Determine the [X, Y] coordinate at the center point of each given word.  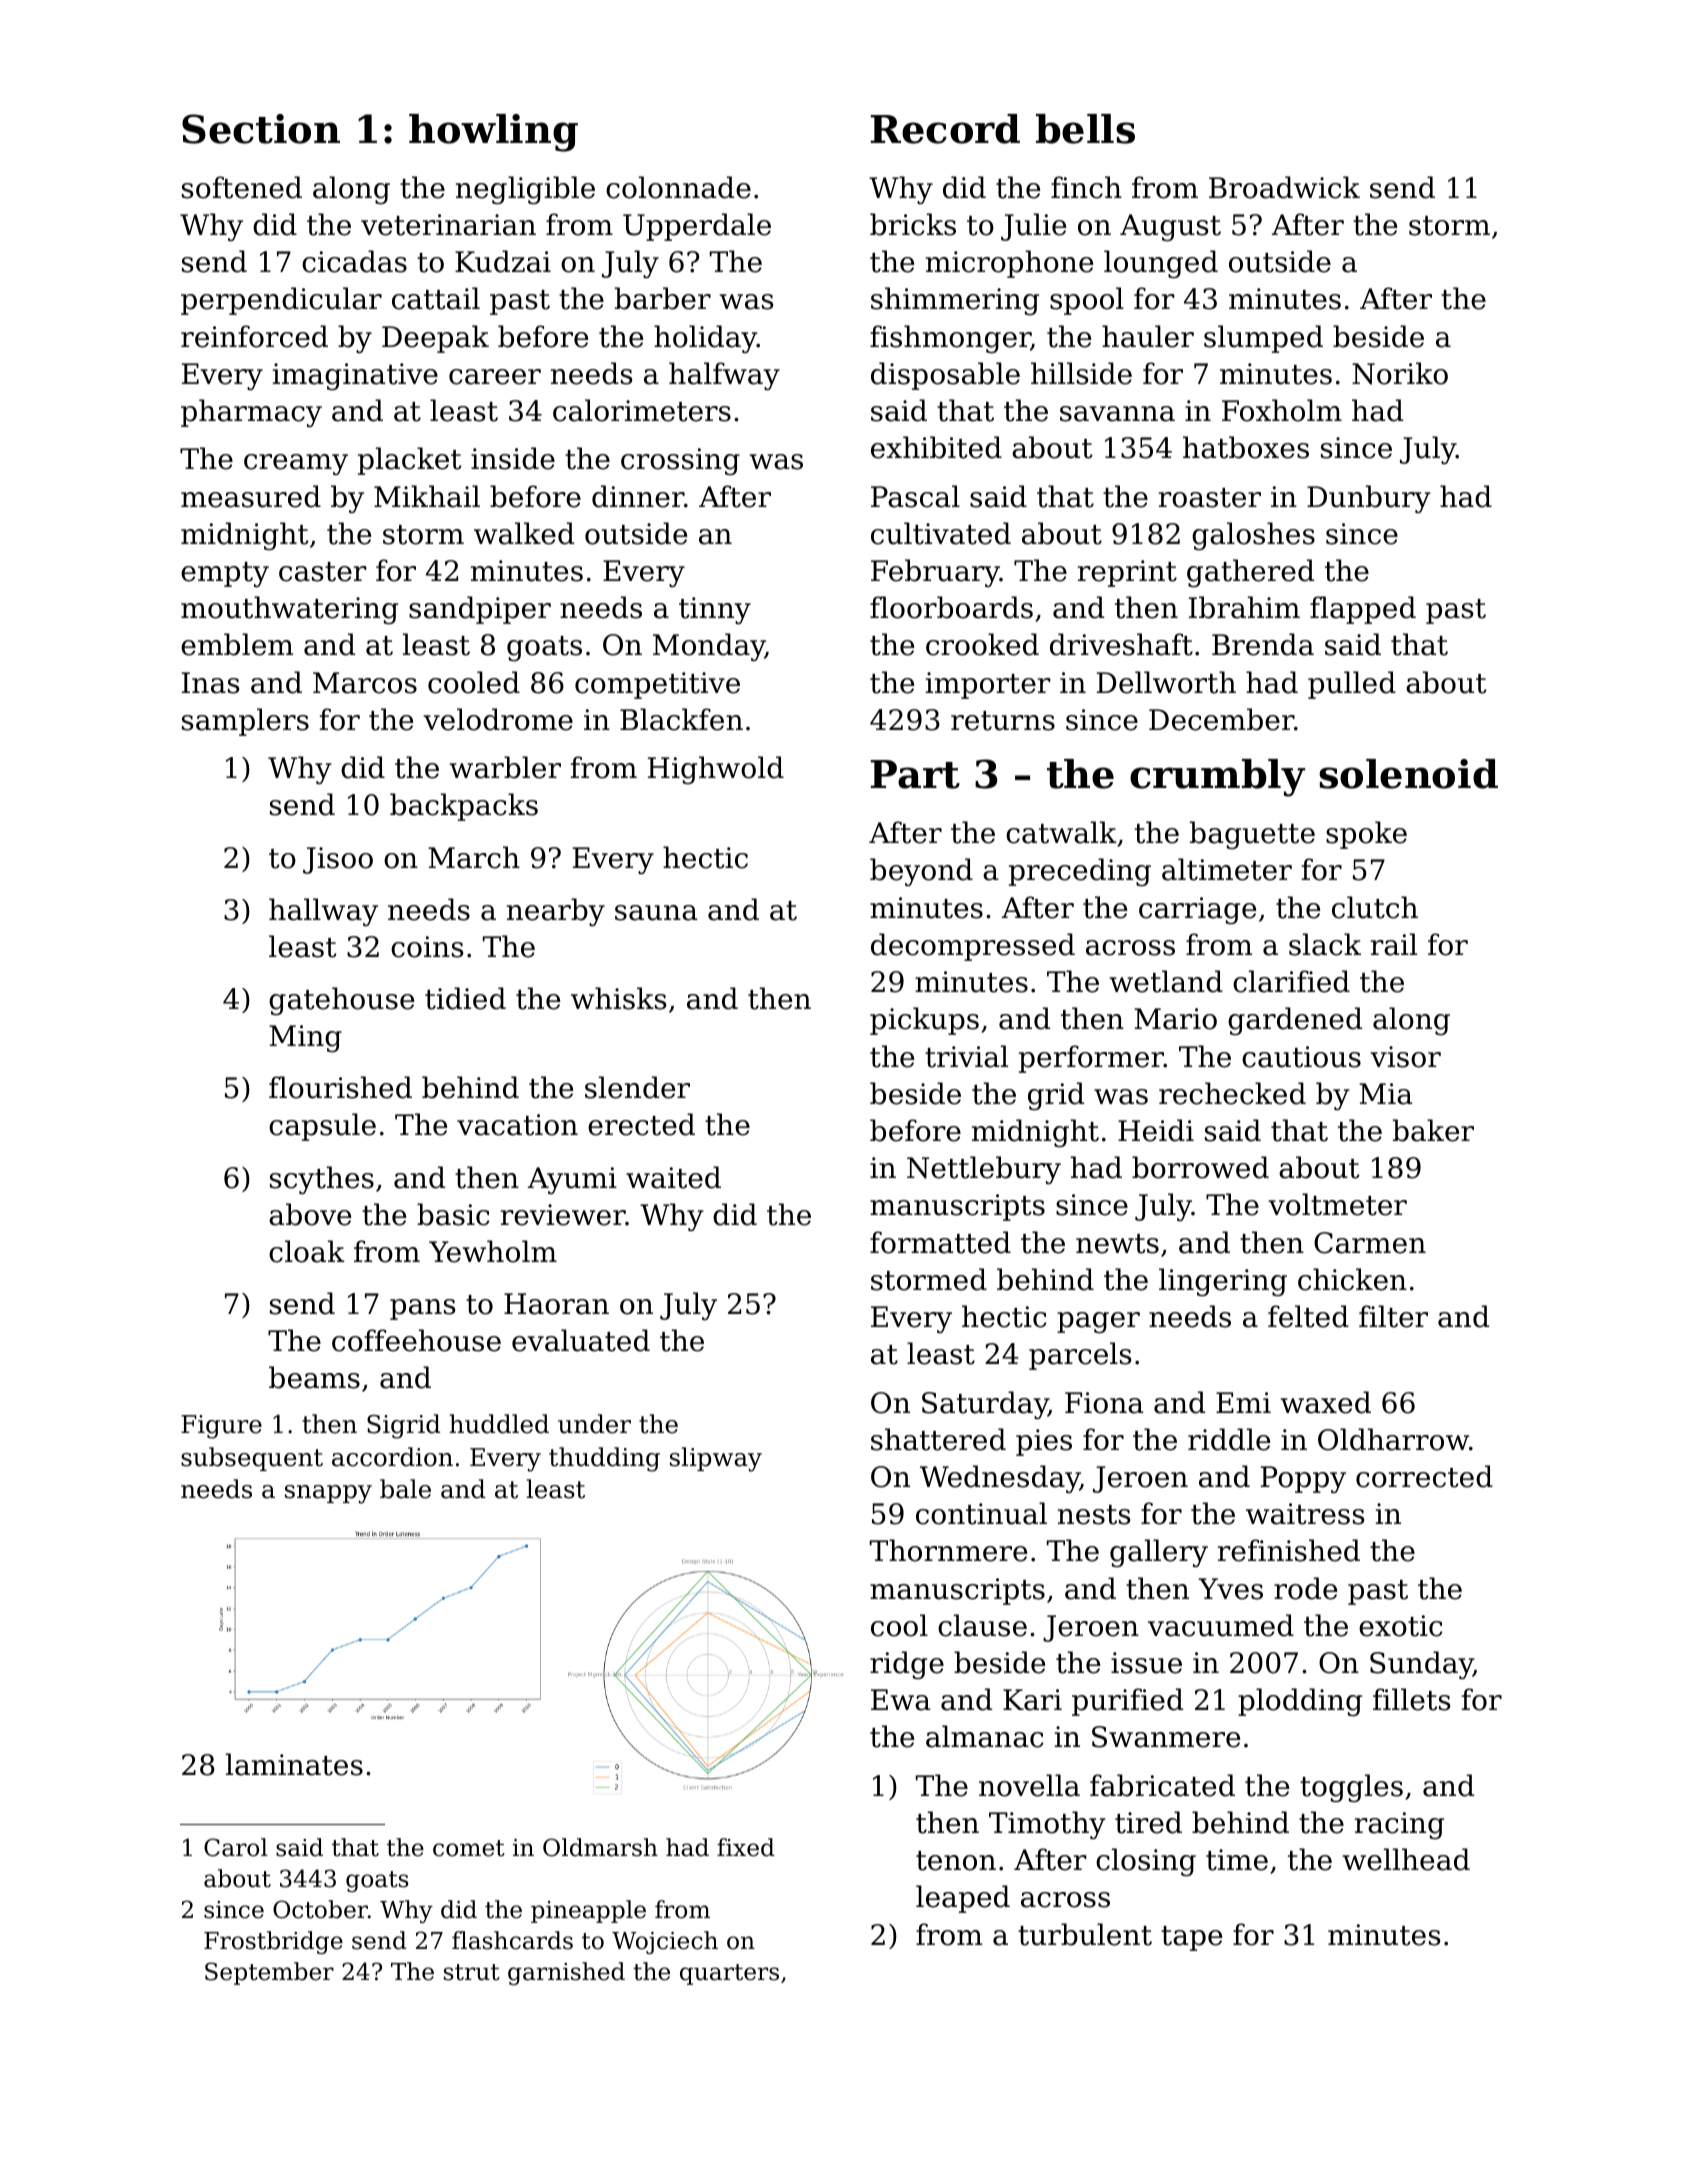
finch [1086, 187]
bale [405, 1489]
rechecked [1232, 1093]
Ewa [901, 1700]
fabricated [1162, 1785]
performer [1091, 1059]
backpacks [464, 807]
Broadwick [1284, 187]
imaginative [355, 376]
